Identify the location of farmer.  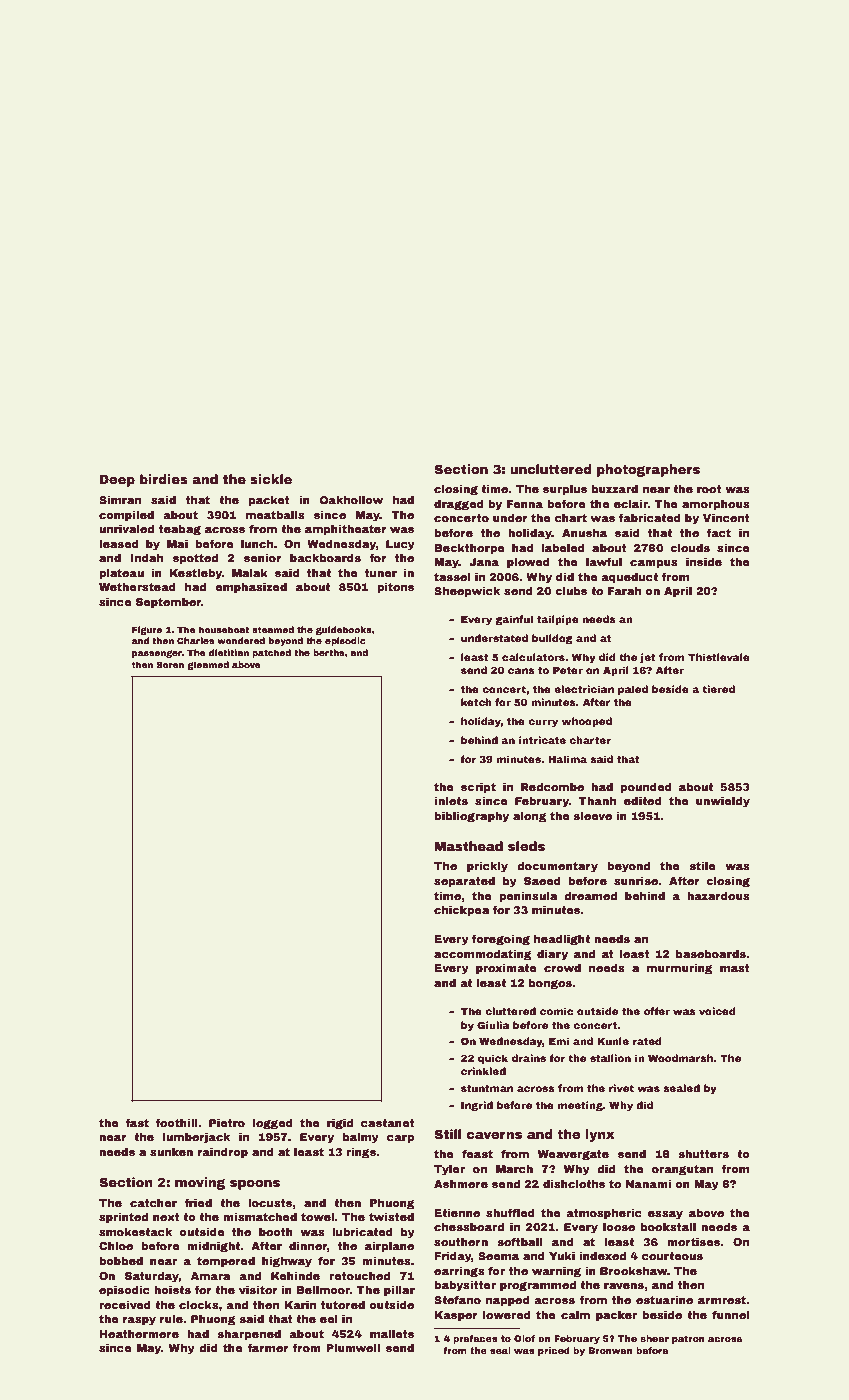
(268, 1347).
